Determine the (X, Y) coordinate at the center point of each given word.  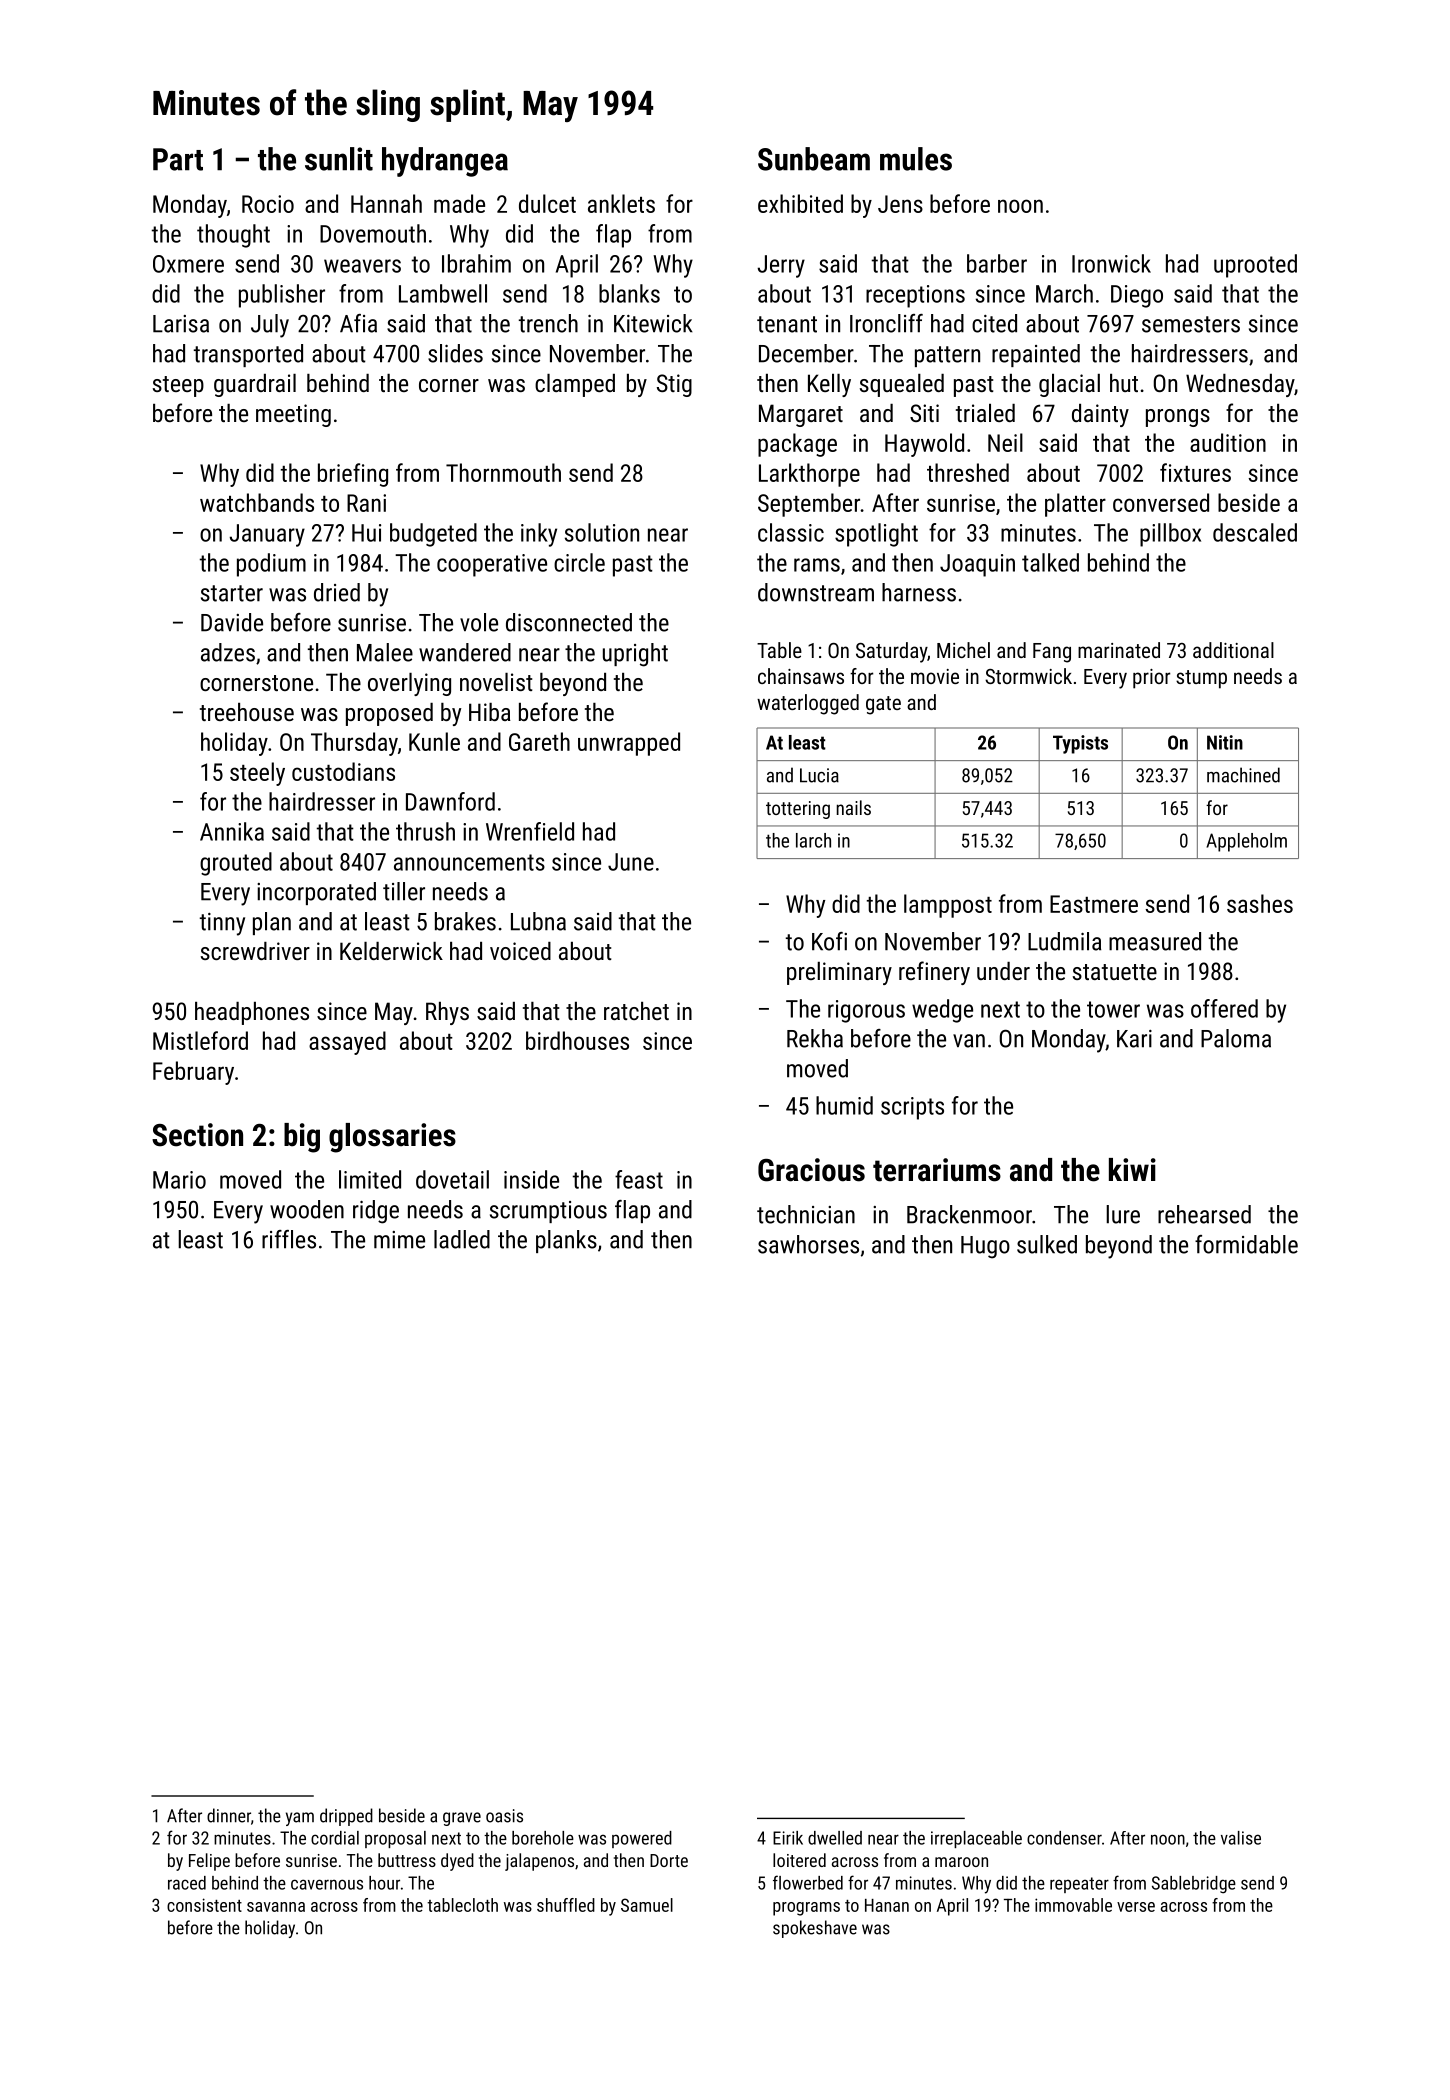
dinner (229, 1815)
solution (602, 532)
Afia (358, 323)
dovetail (452, 1179)
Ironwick (1111, 263)
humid (844, 1105)
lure (1123, 1214)
